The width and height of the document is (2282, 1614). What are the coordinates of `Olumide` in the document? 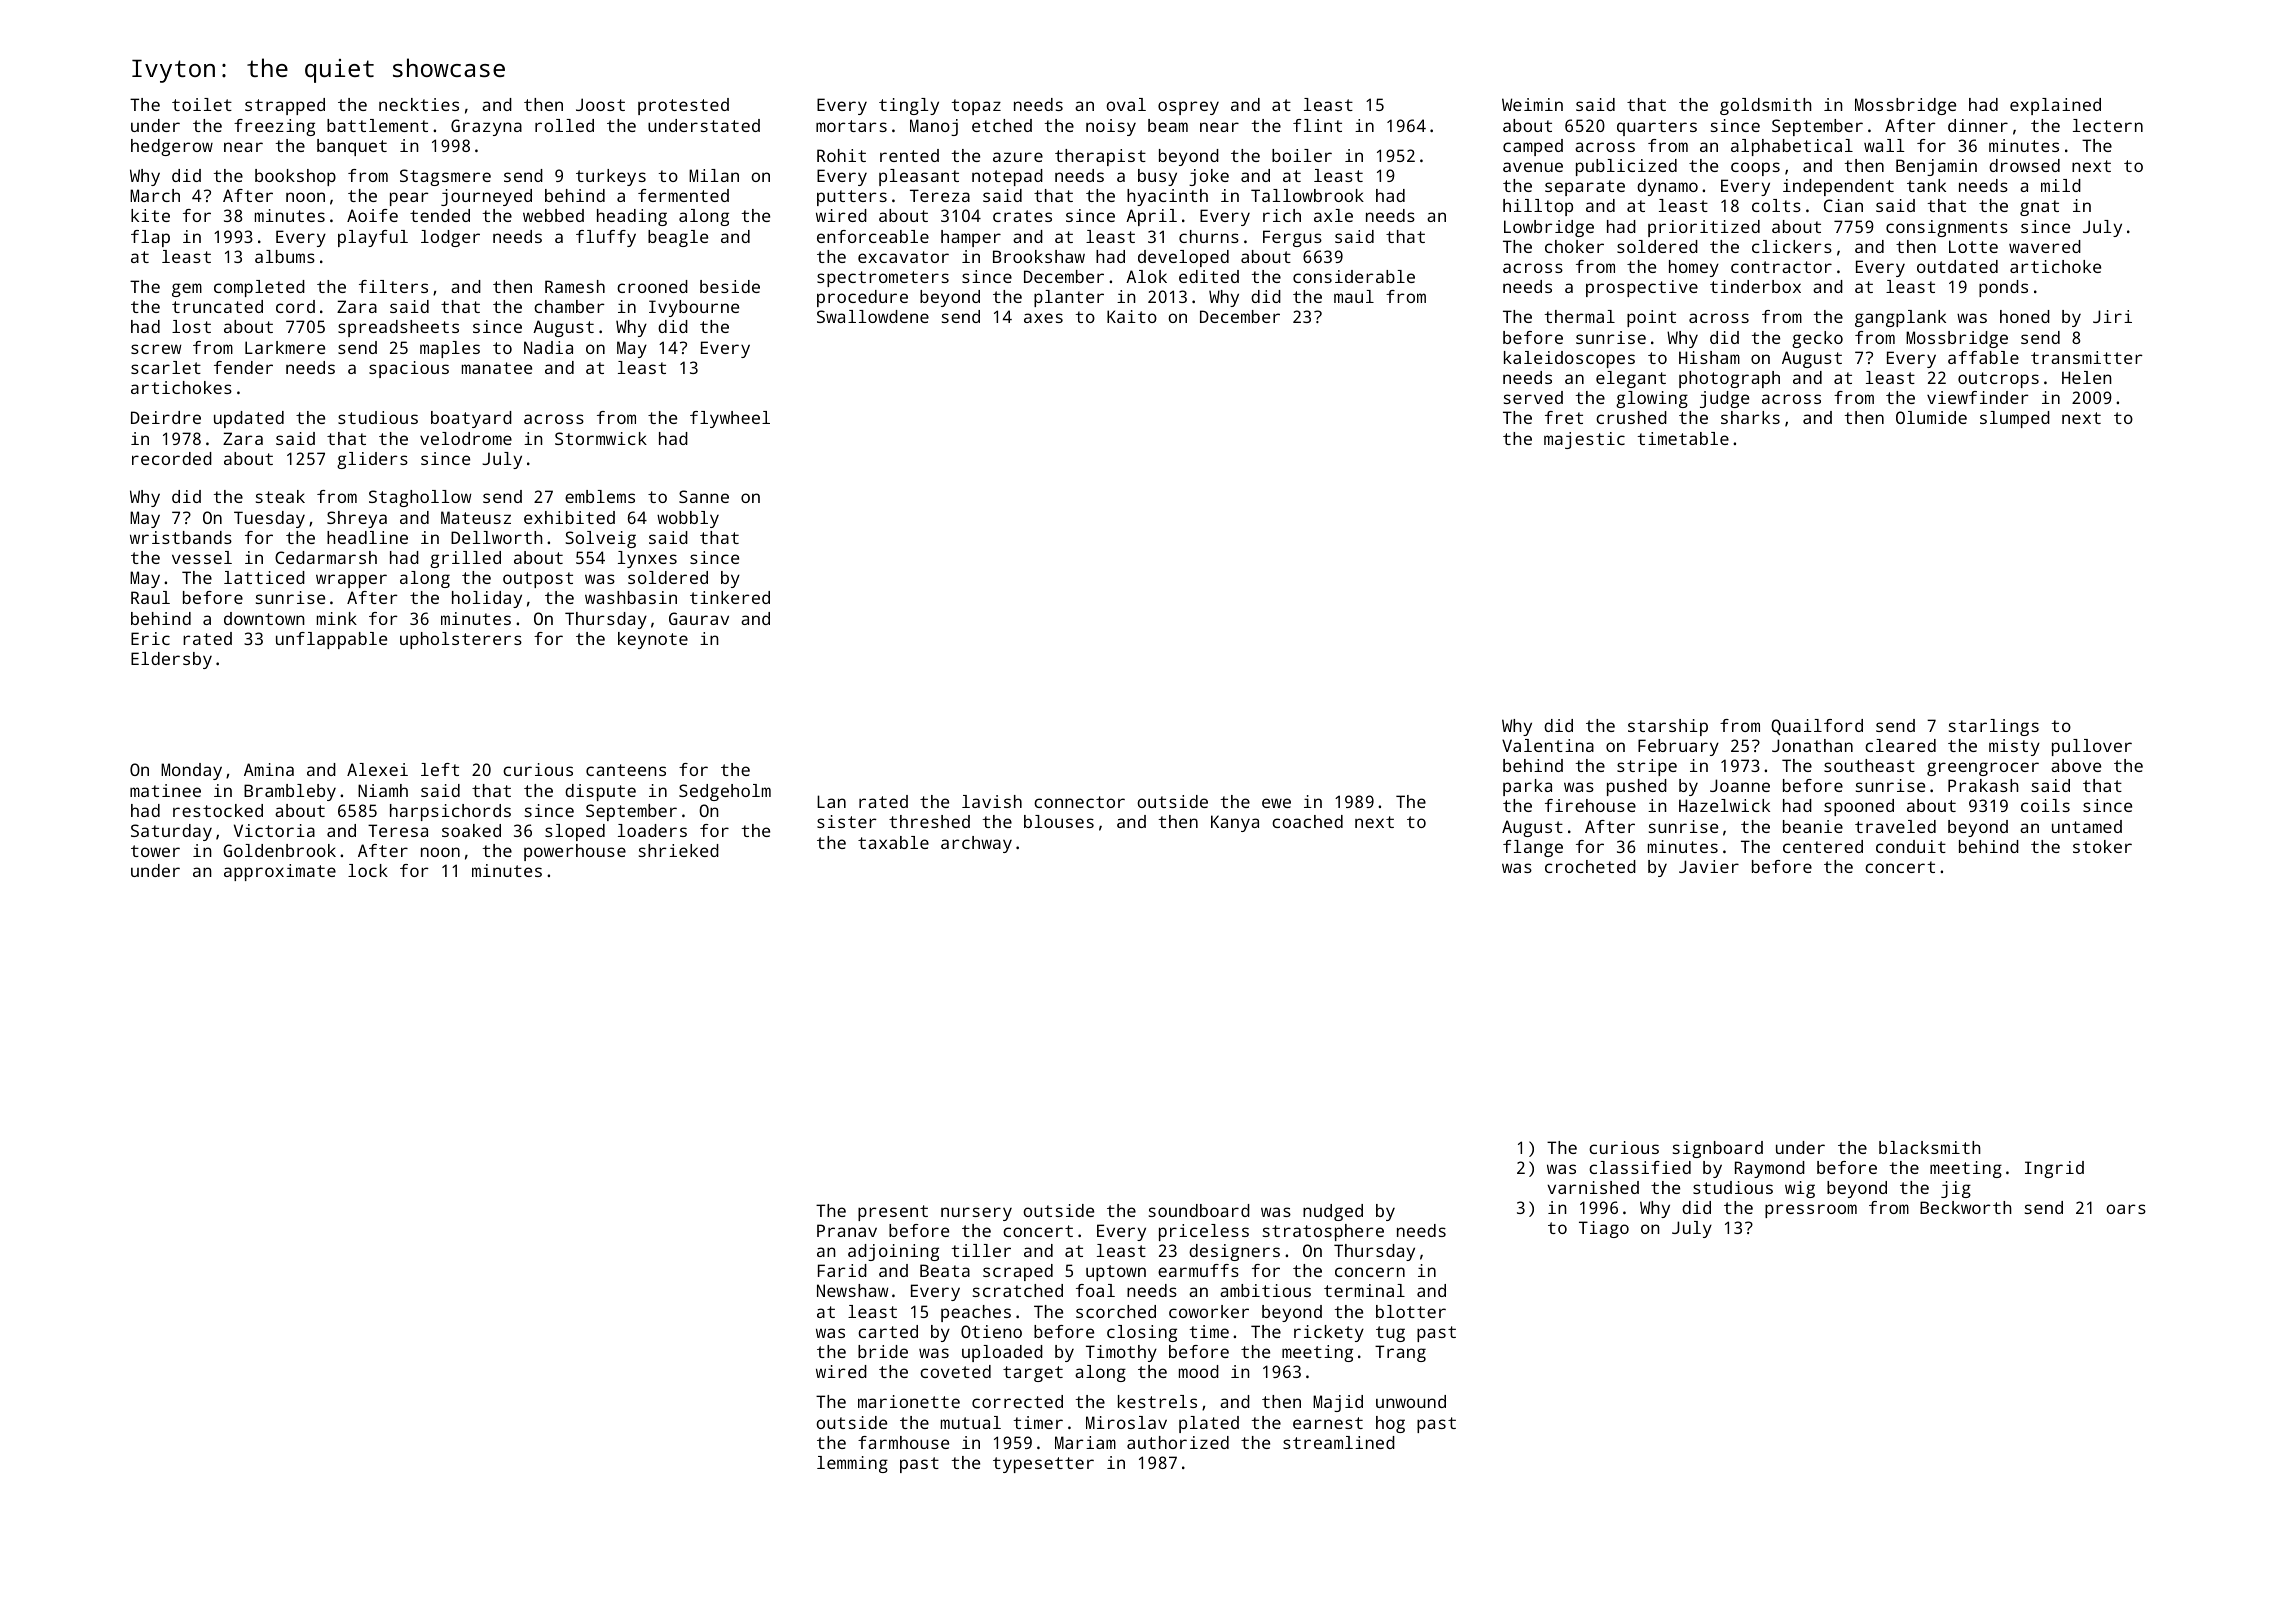 It's located at (1931, 417).
